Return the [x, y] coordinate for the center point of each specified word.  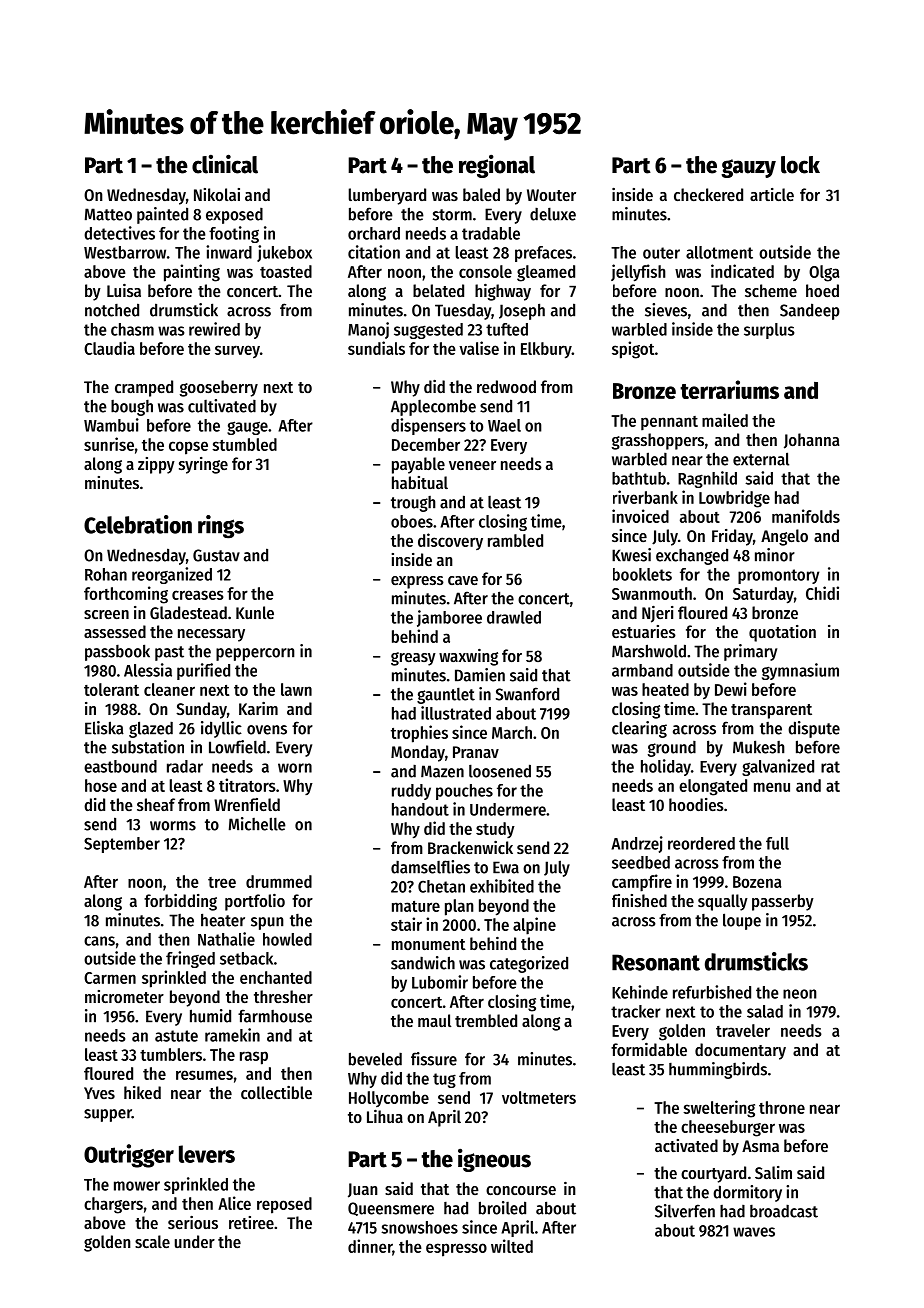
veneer [472, 465]
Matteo [108, 214]
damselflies [430, 867]
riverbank [645, 497]
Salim [773, 1172]
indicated [742, 271]
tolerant [111, 689]
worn [295, 768]
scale [152, 1241]
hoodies [696, 804]
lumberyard [387, 196]
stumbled [244, 444]
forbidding [180, 902]
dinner [370, 1247]
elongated [713, 787]
